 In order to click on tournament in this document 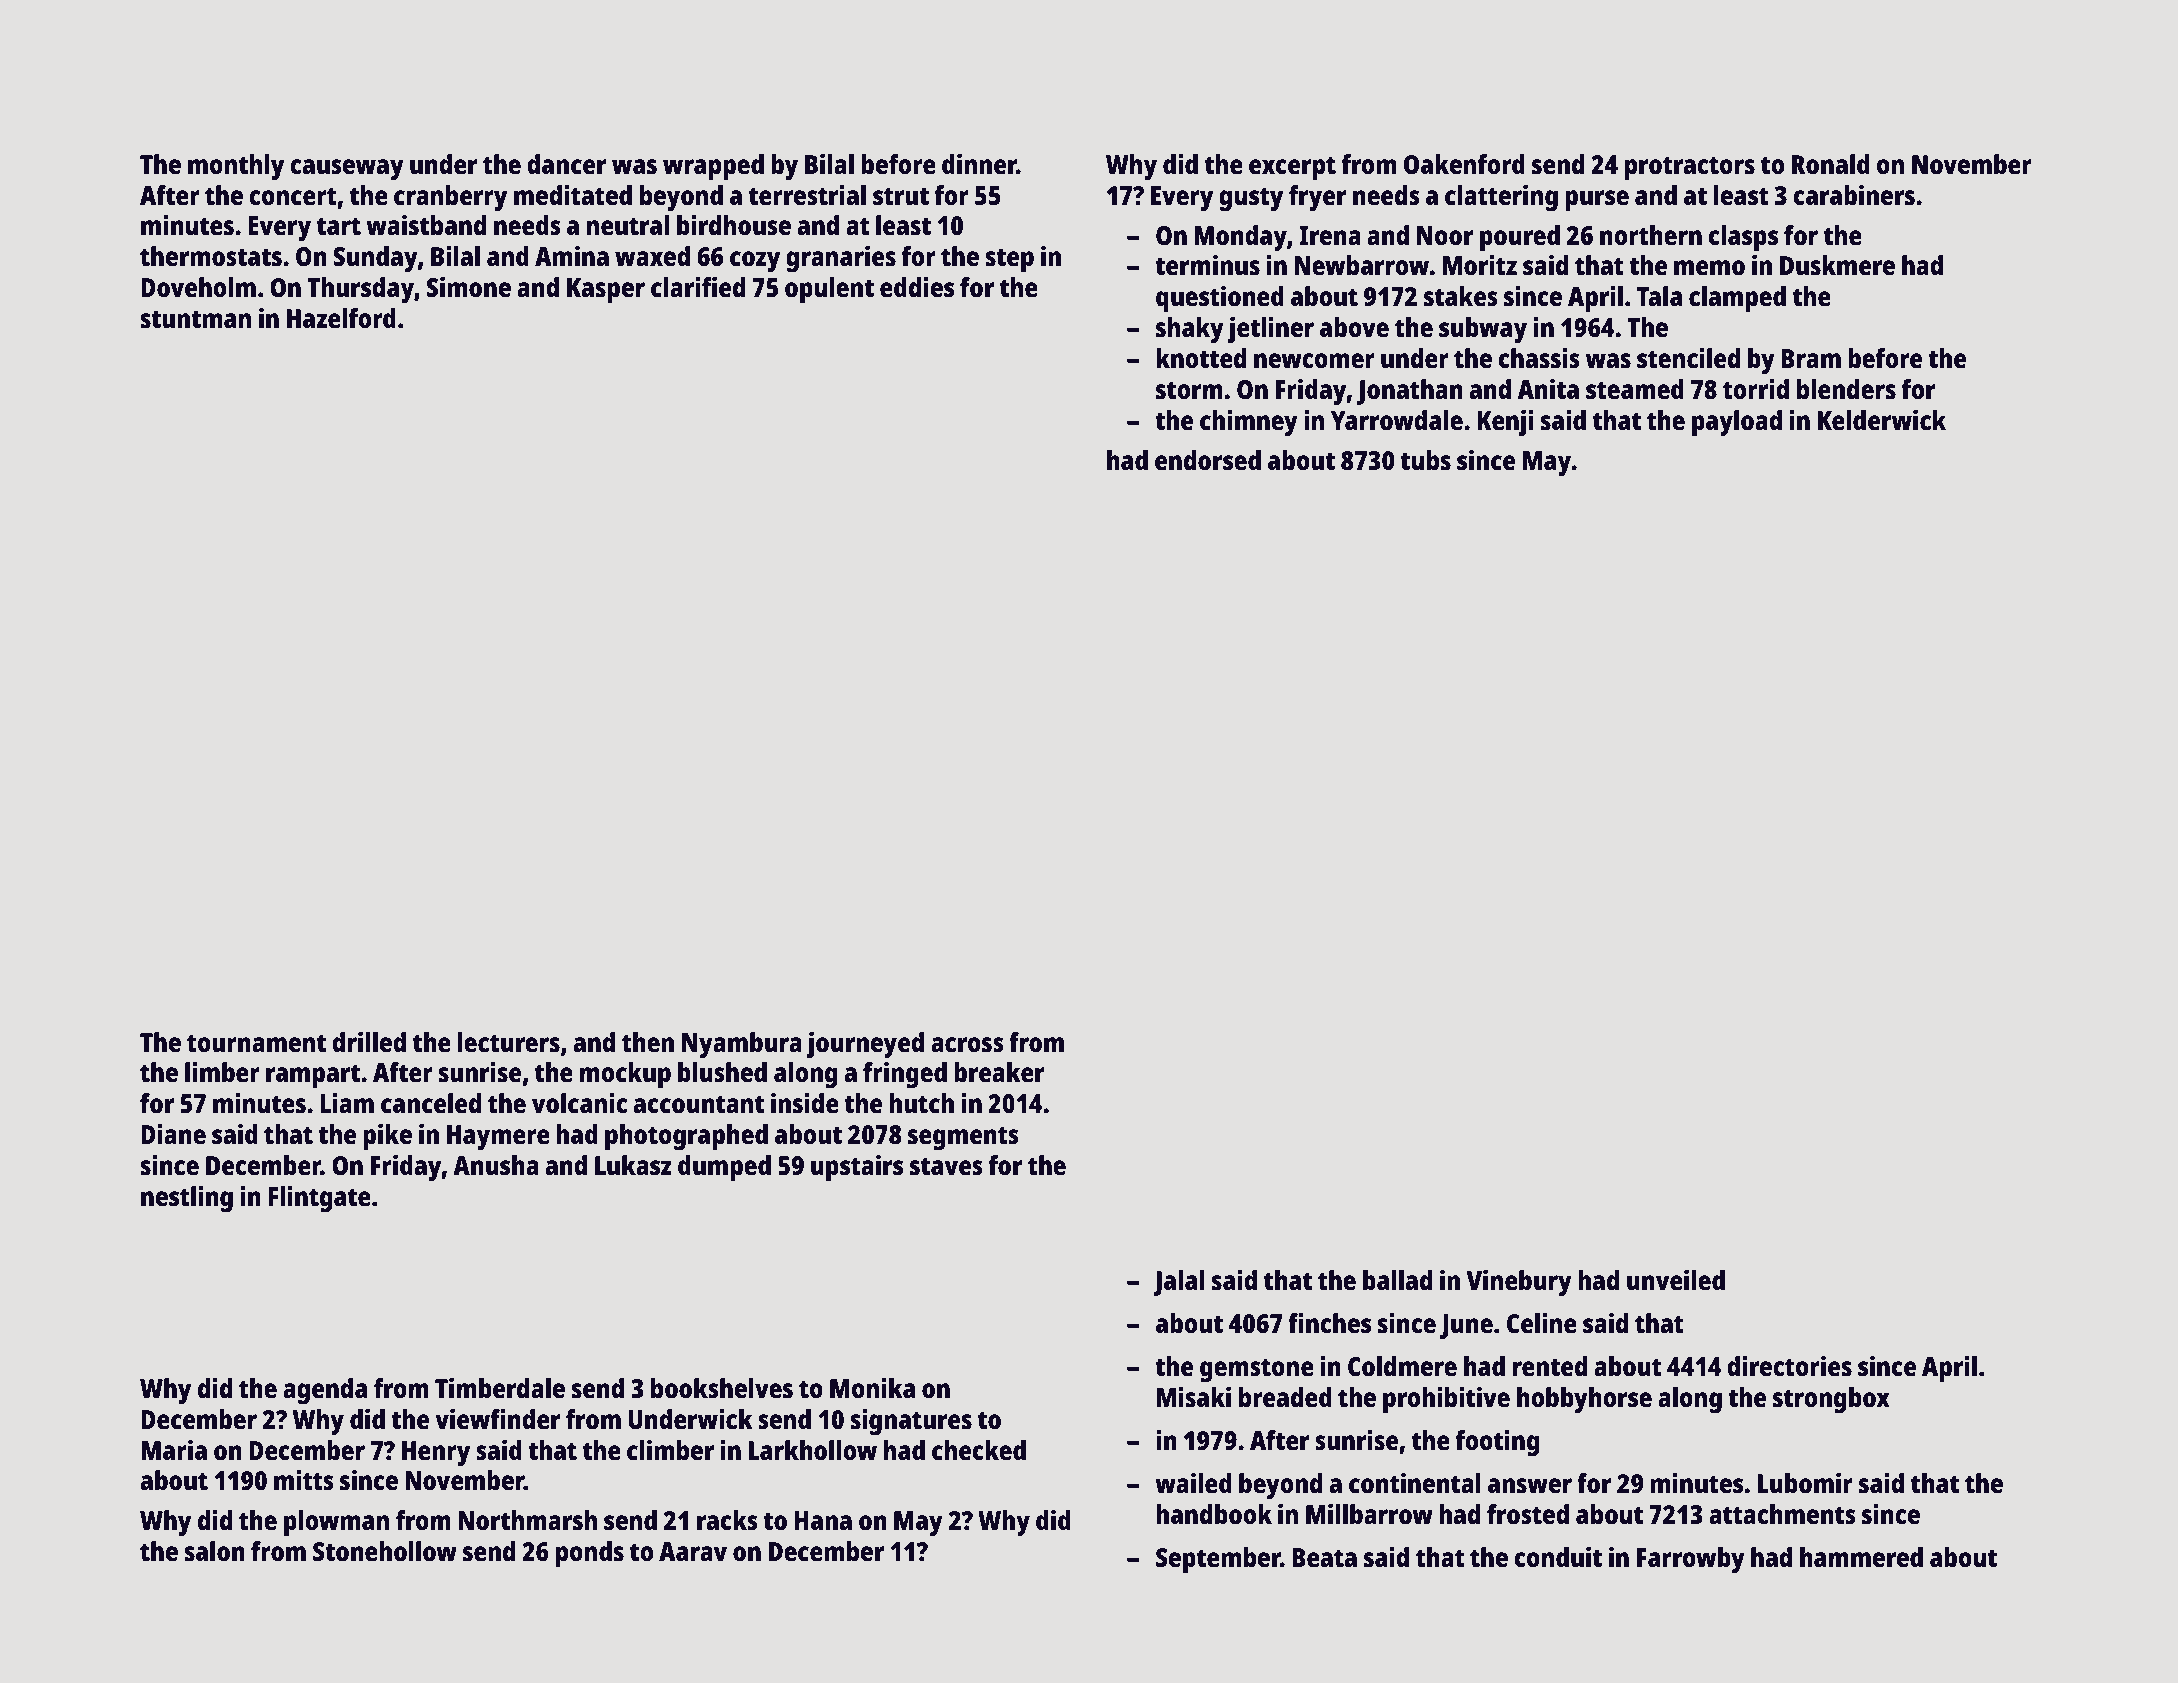, I will do `click(256, 1043)`.
